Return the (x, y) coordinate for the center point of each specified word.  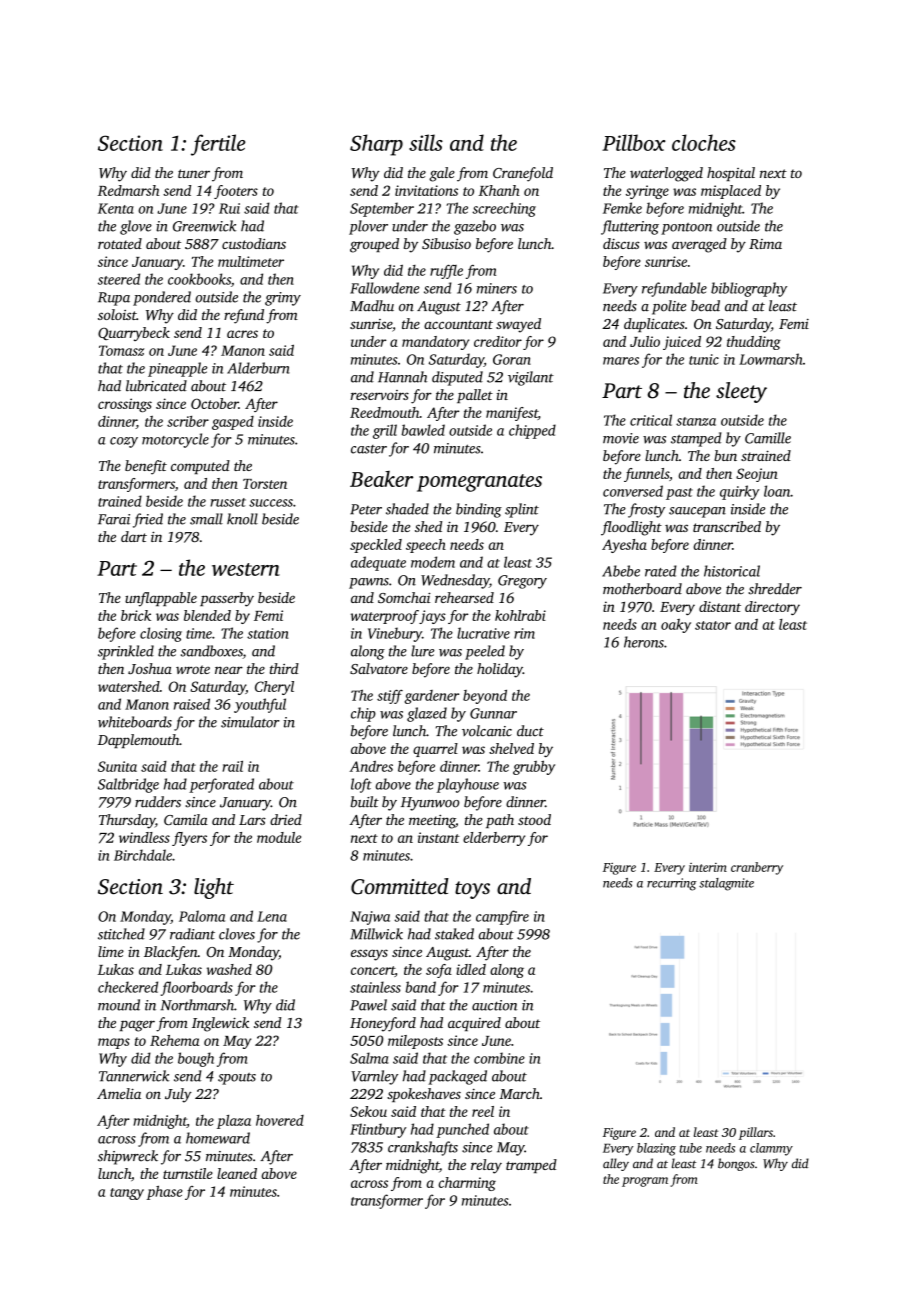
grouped (374, 245)
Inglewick (220, 1024)
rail (232, 766)
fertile (218, 145)
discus (621, 243)
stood (534, 819)
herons (644, 642)
